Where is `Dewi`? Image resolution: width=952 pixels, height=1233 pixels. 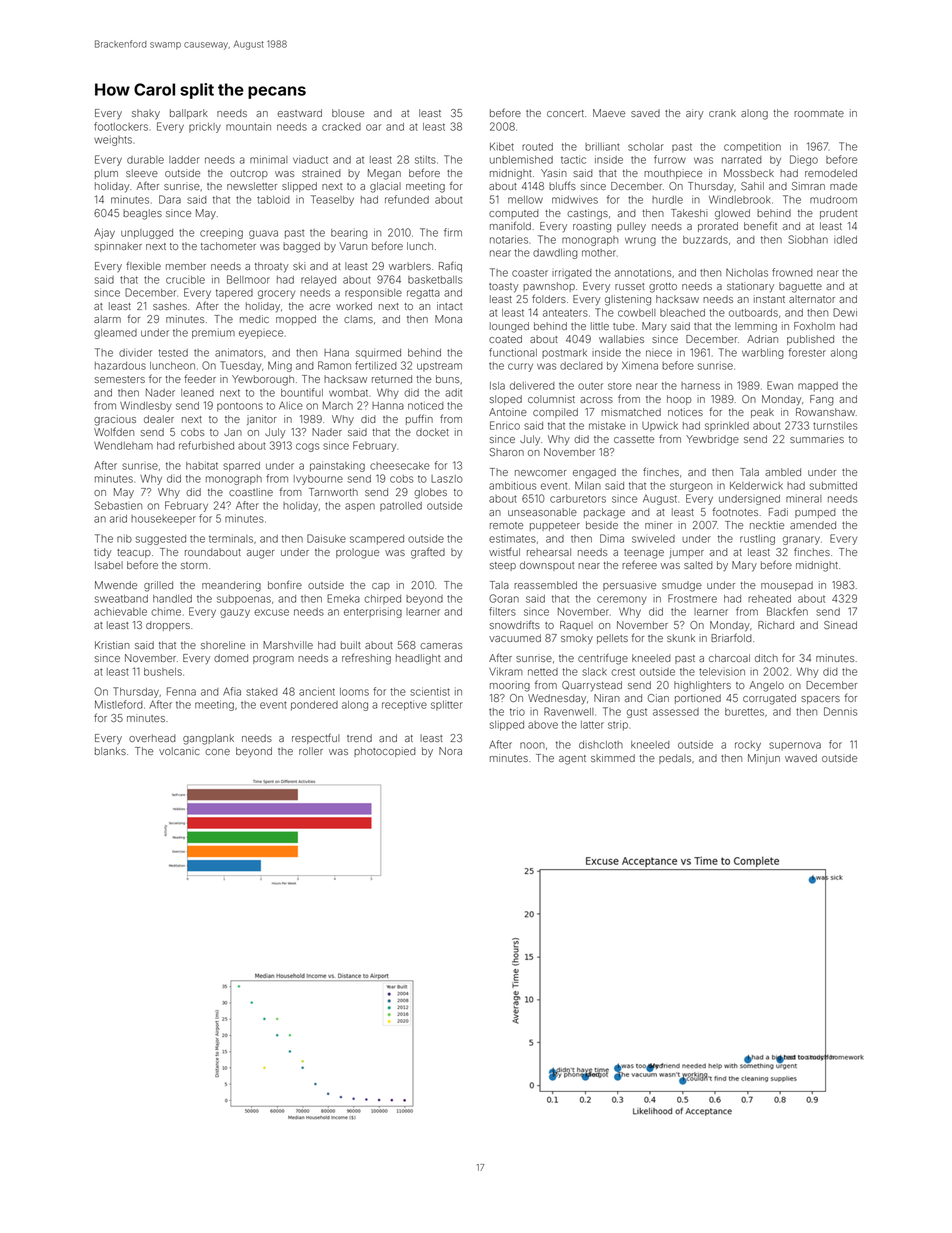
Dewi is located at coordinates (845, 312).
